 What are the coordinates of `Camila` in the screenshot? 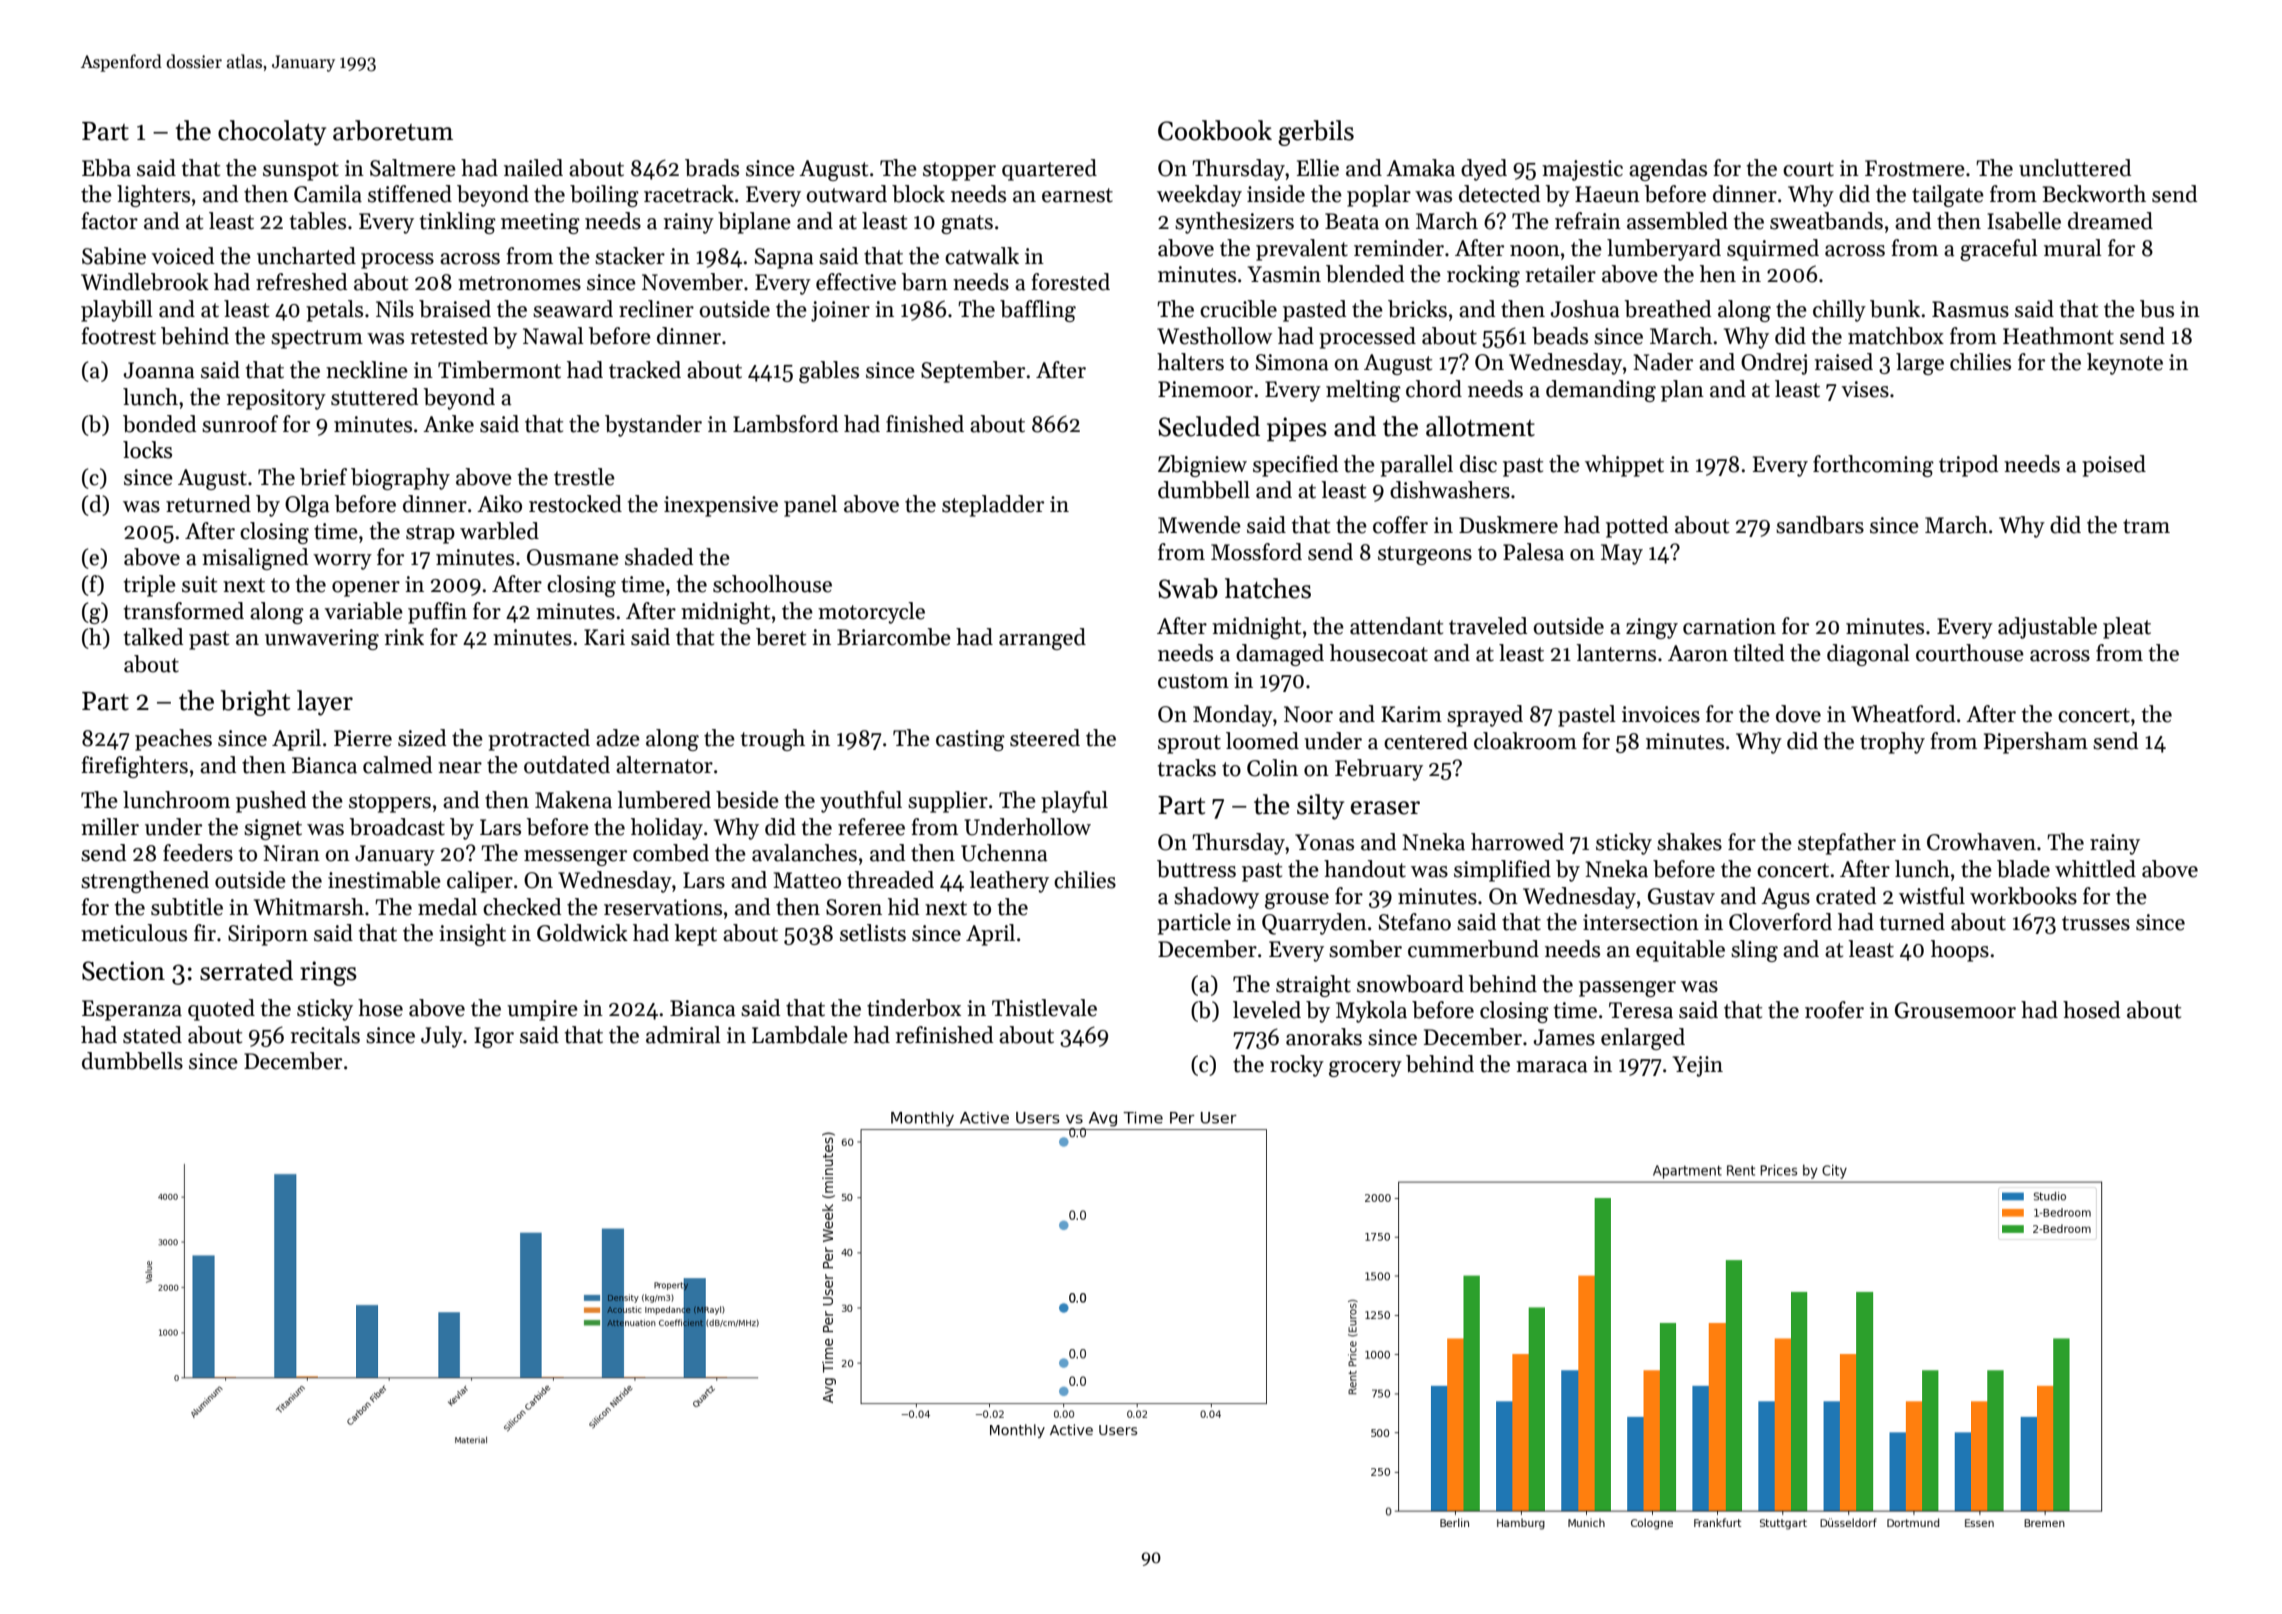 It's located at (328, 194).
